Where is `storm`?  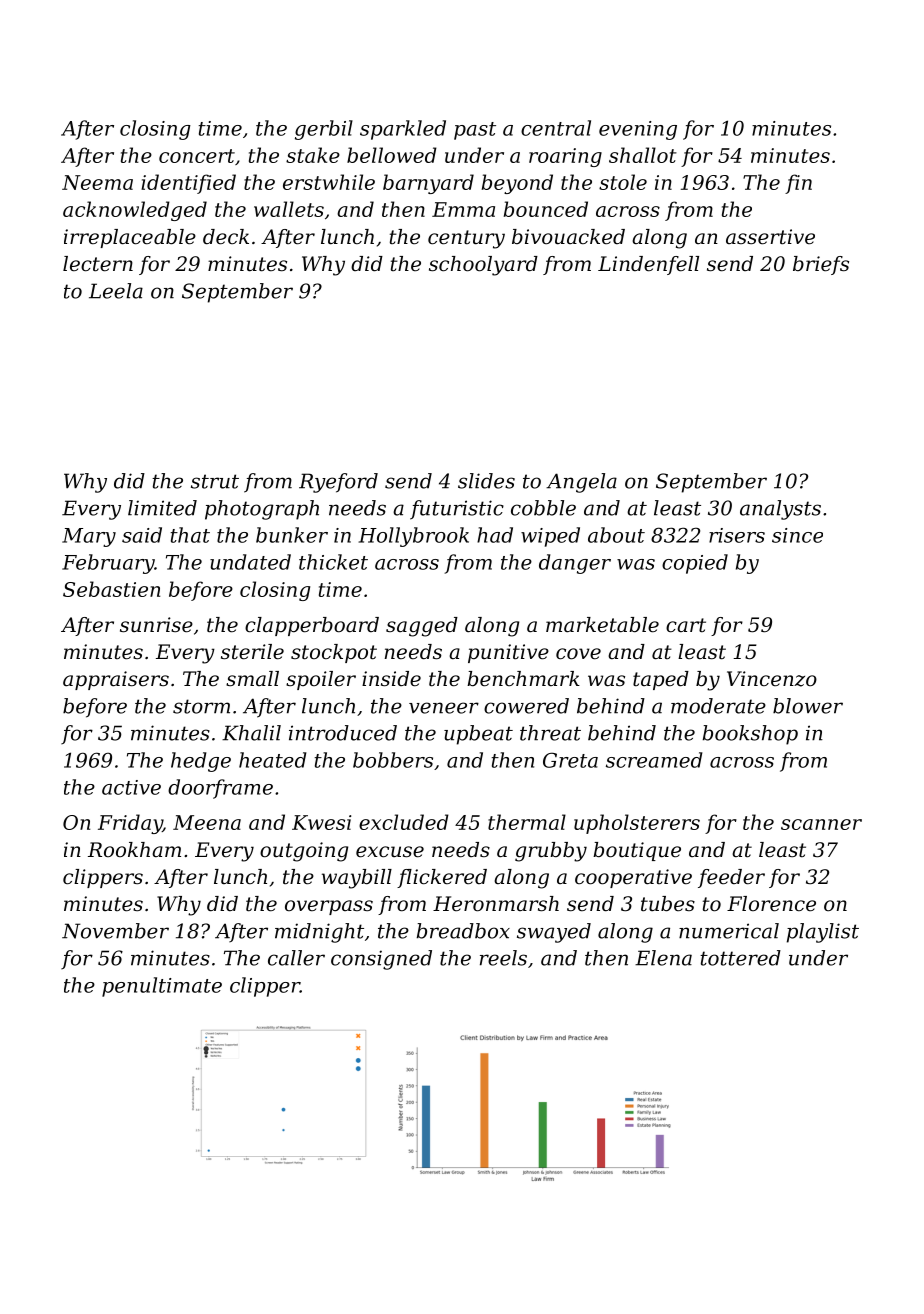 storm is located at coordinates (201, 706).
